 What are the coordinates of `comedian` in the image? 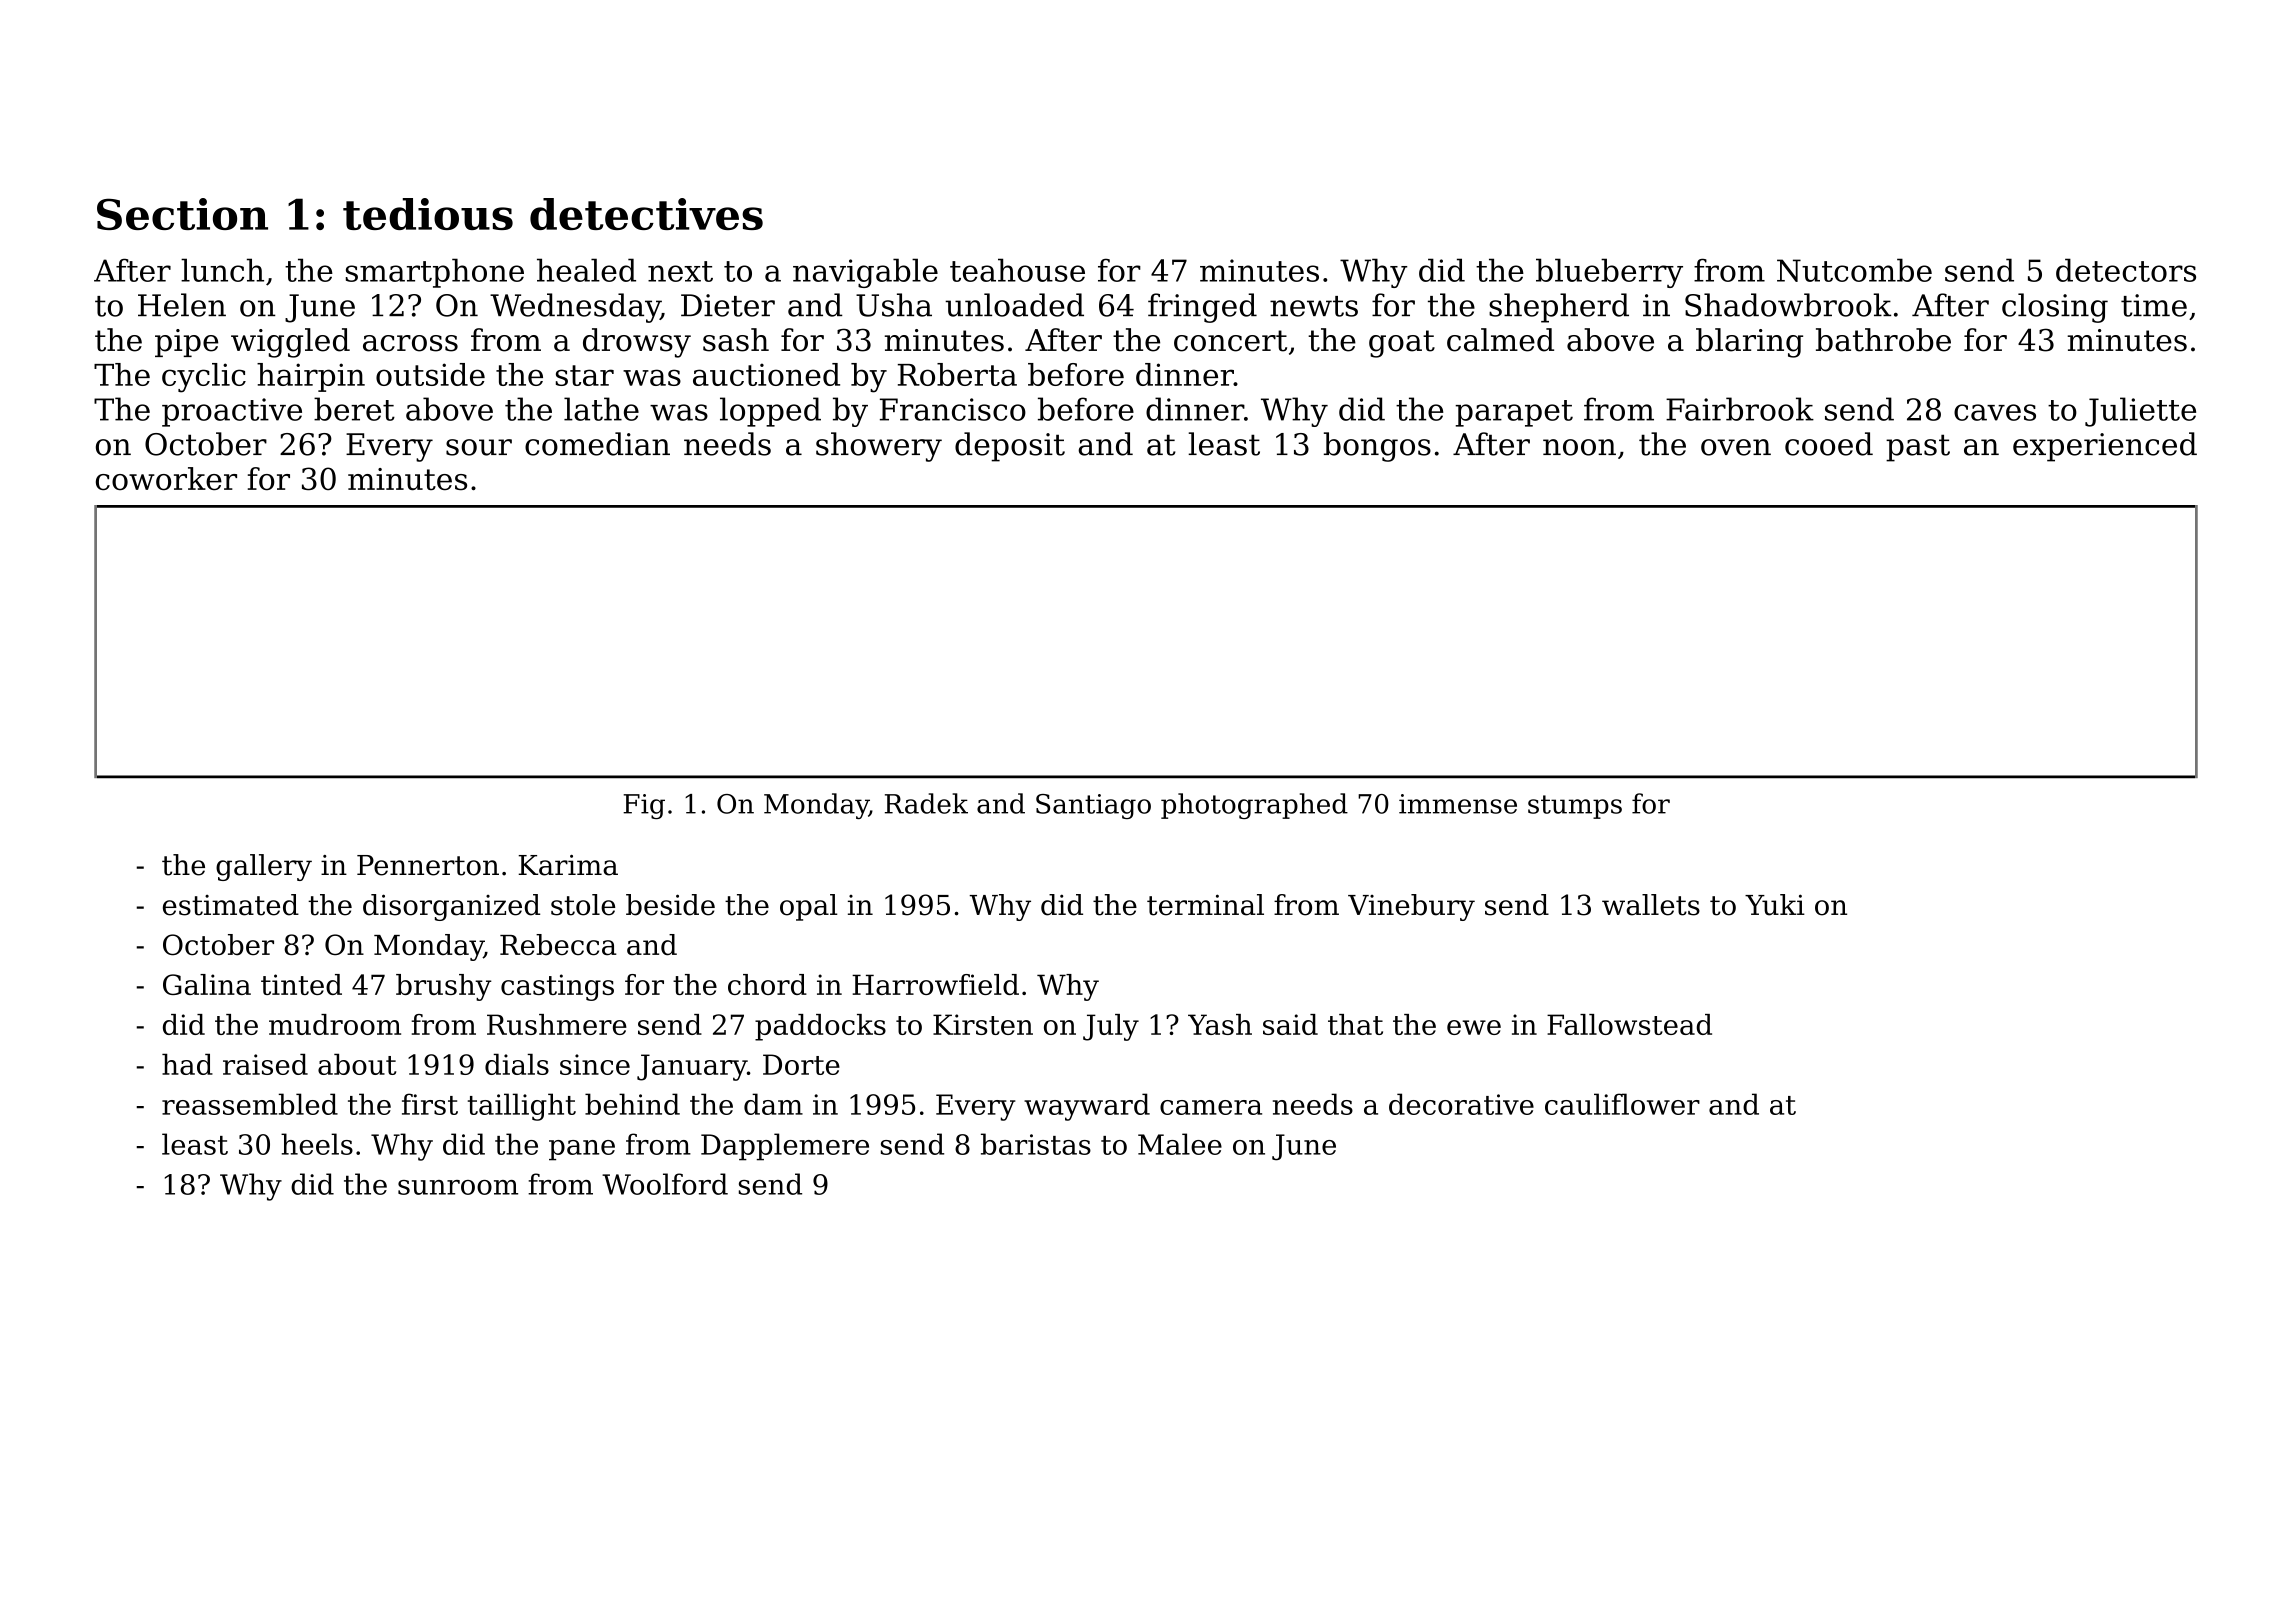 It's located at (597, 444).
